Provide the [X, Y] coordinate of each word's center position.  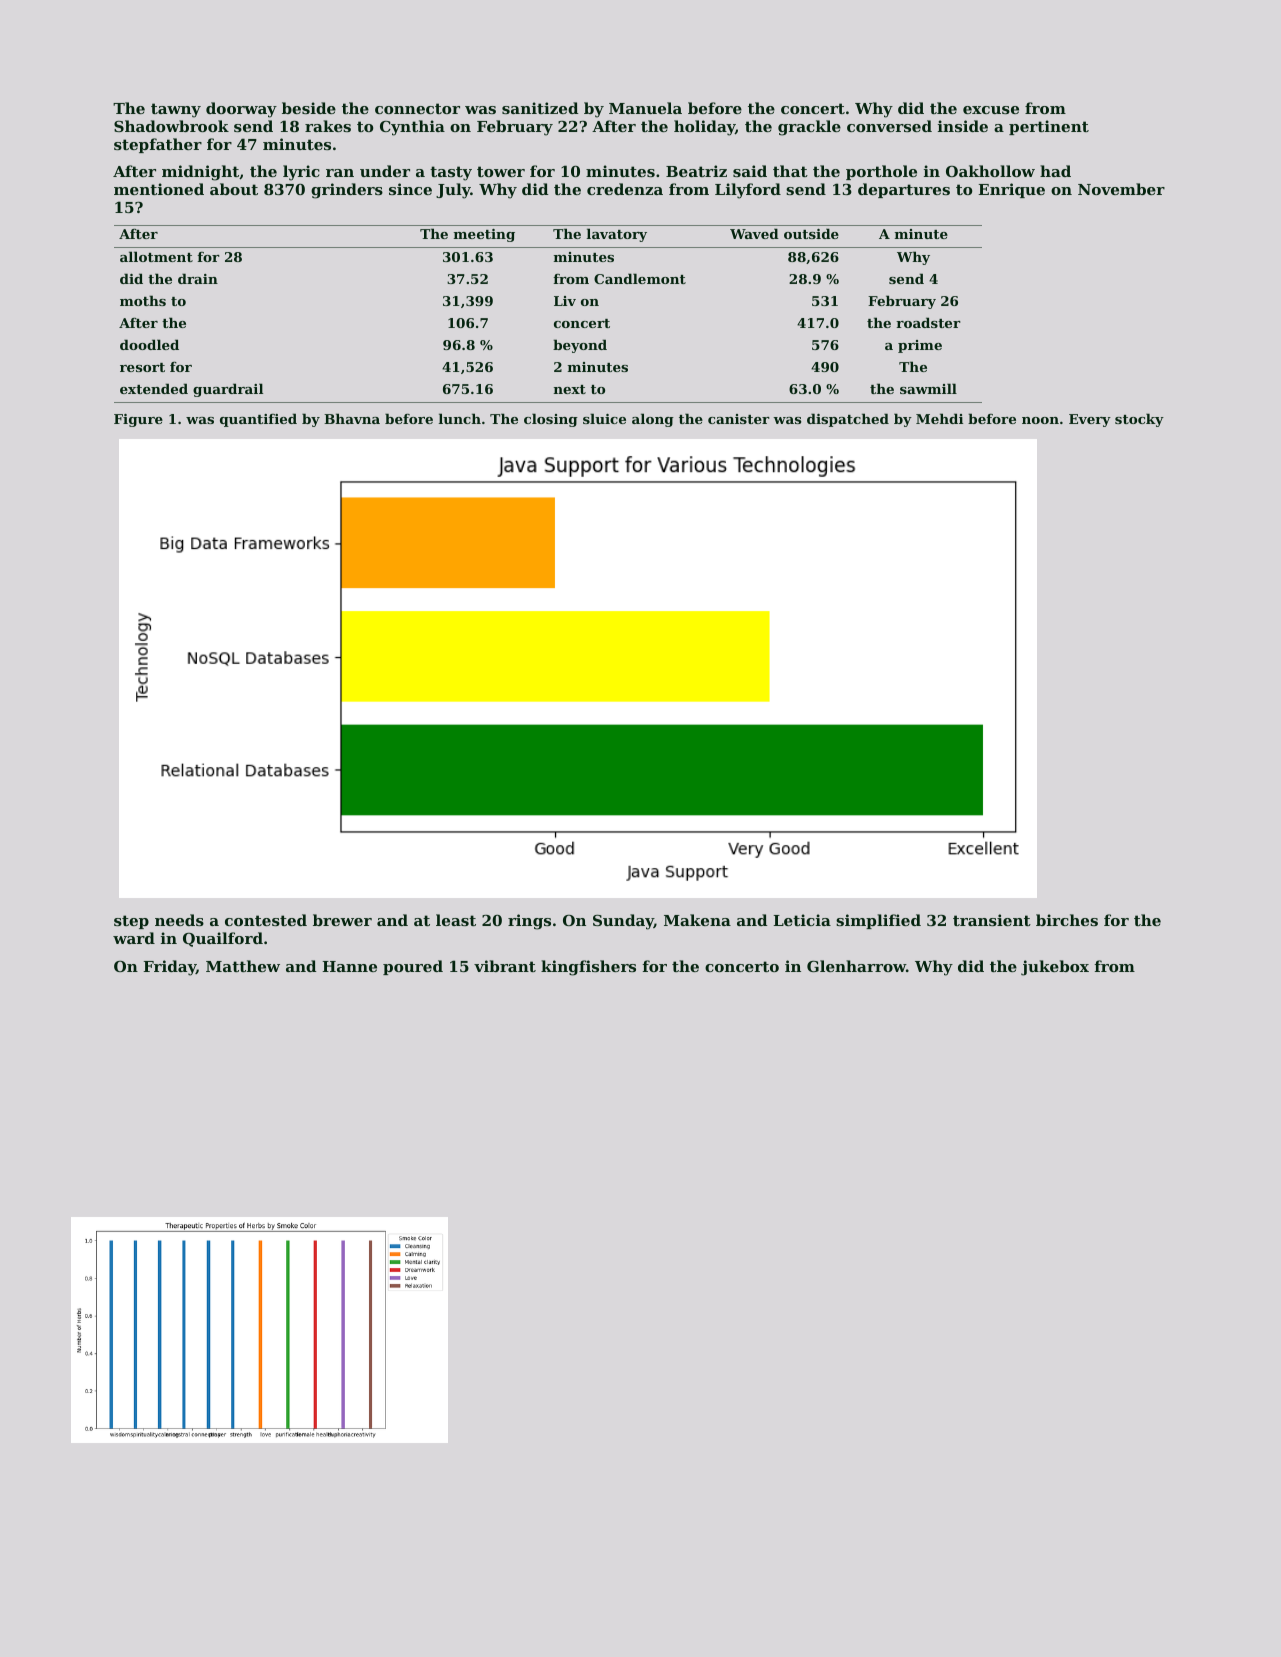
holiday [704, 128]
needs [179, 920]
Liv [565, 301]
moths [143, 300]
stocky [1139, 420]
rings [529, 922]
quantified [258, 420]
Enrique [1011, 190]
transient [992, 920]
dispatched [848, 420]
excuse [991, 110]
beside [309, 108]
